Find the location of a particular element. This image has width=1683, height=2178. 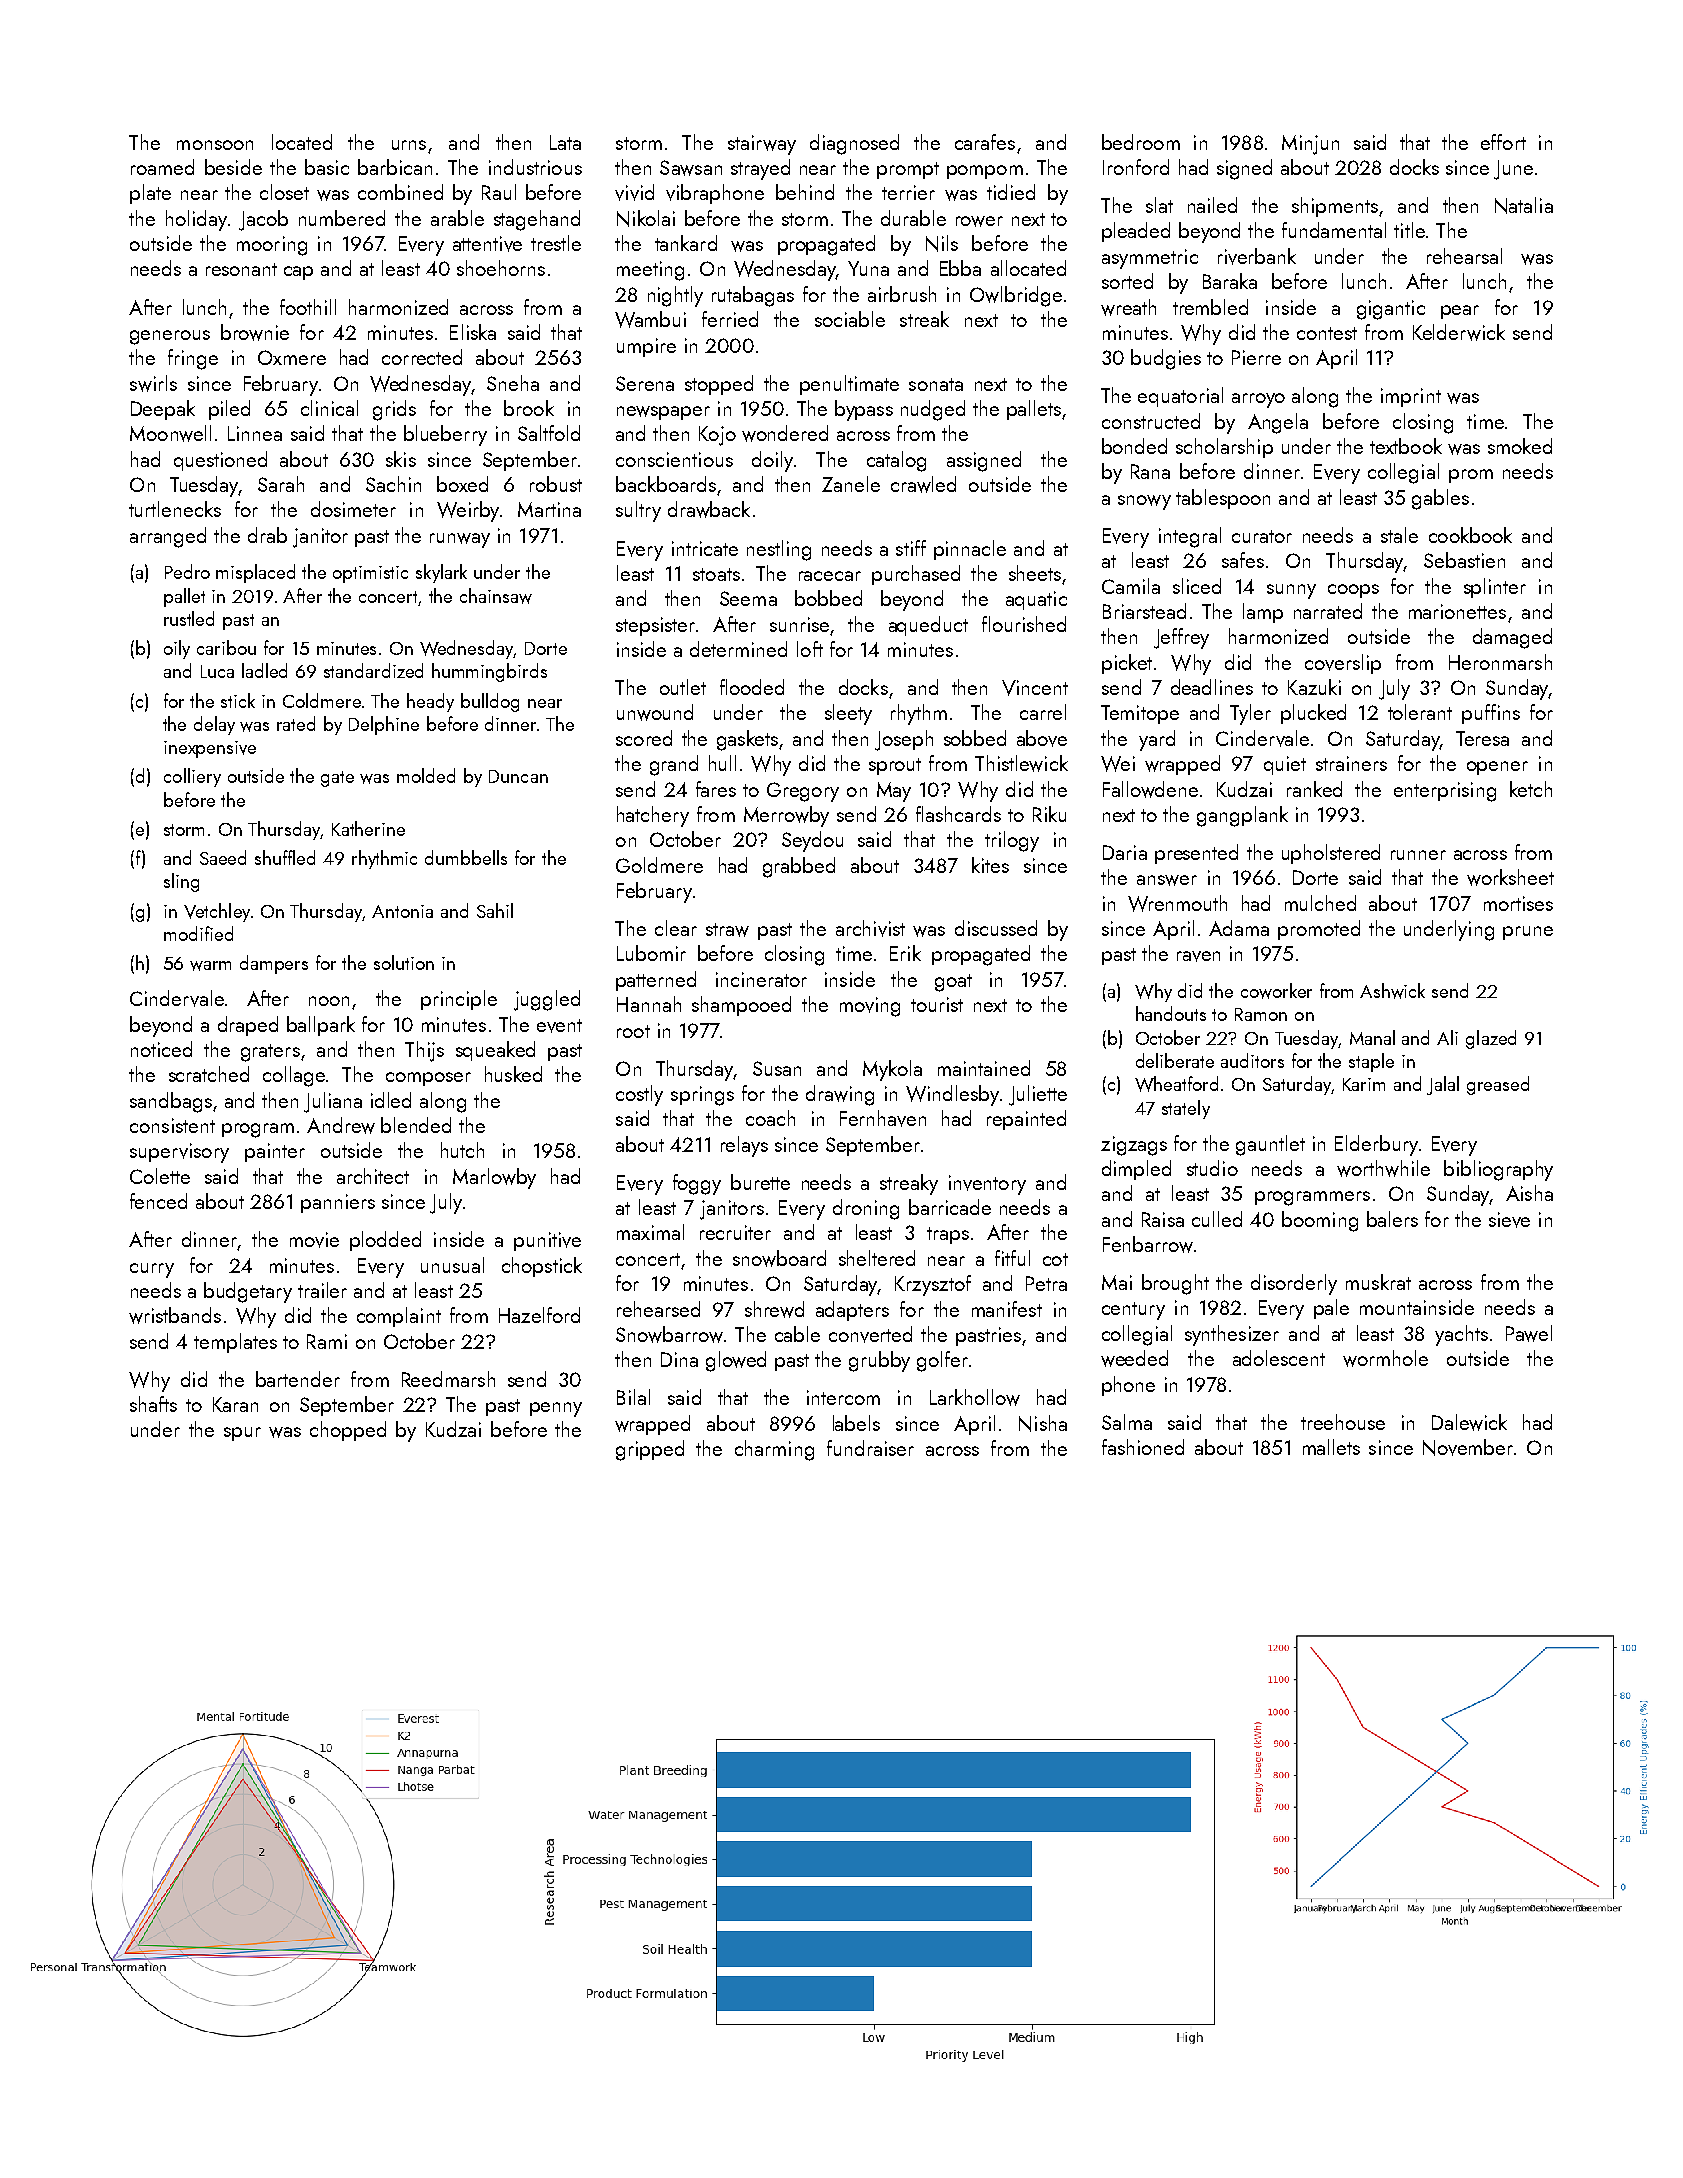

skis is located at coordinates (401, 459).
